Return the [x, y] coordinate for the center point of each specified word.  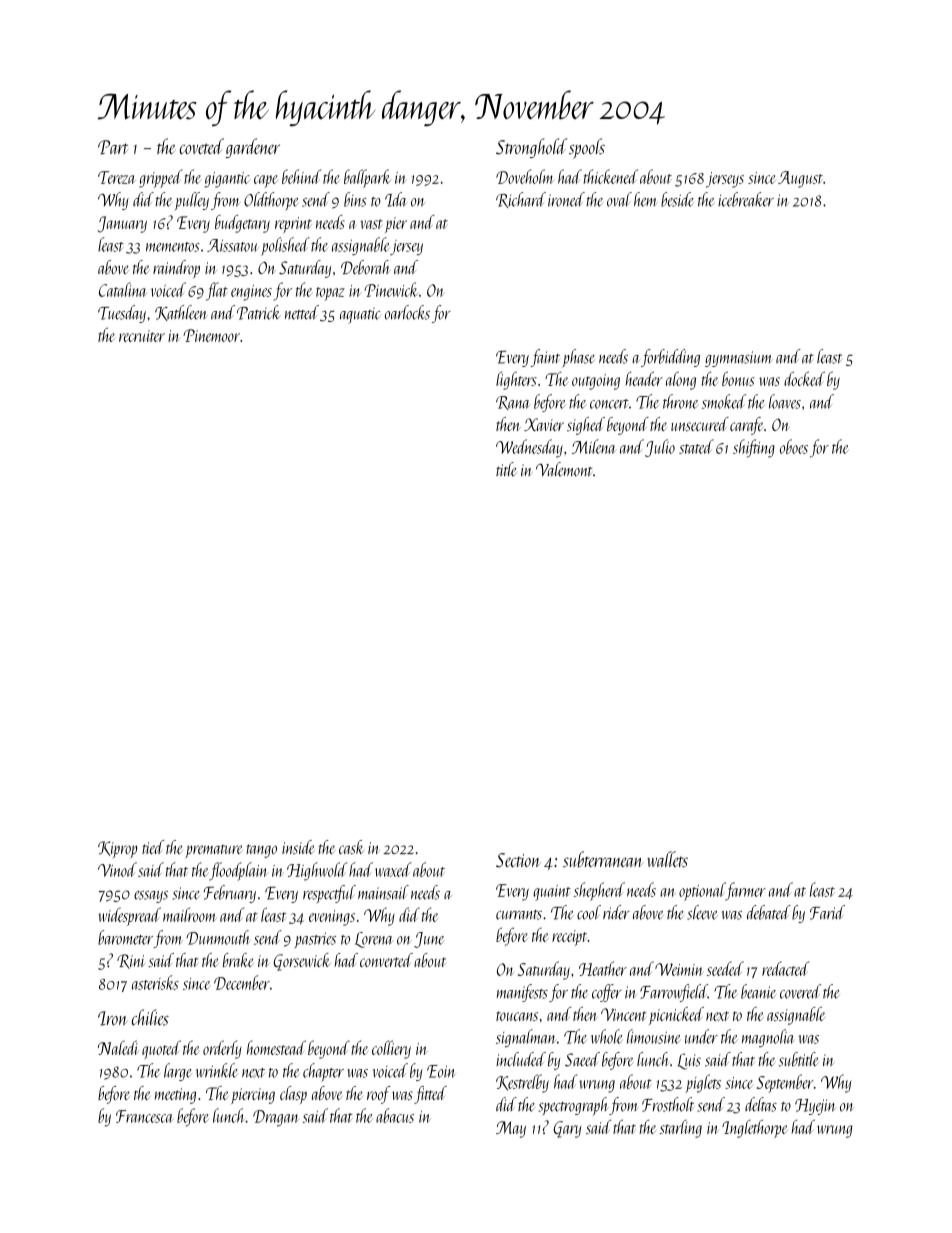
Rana [513, 403]
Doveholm [525, 176]
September [785, 1083]
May [511, 1129]
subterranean [603, 859]
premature [214, 851]
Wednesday [529, 448]
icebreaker [746, 199]
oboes [794, 446]
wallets [667, 859]
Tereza [117, 177]
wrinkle [217, 1070]
